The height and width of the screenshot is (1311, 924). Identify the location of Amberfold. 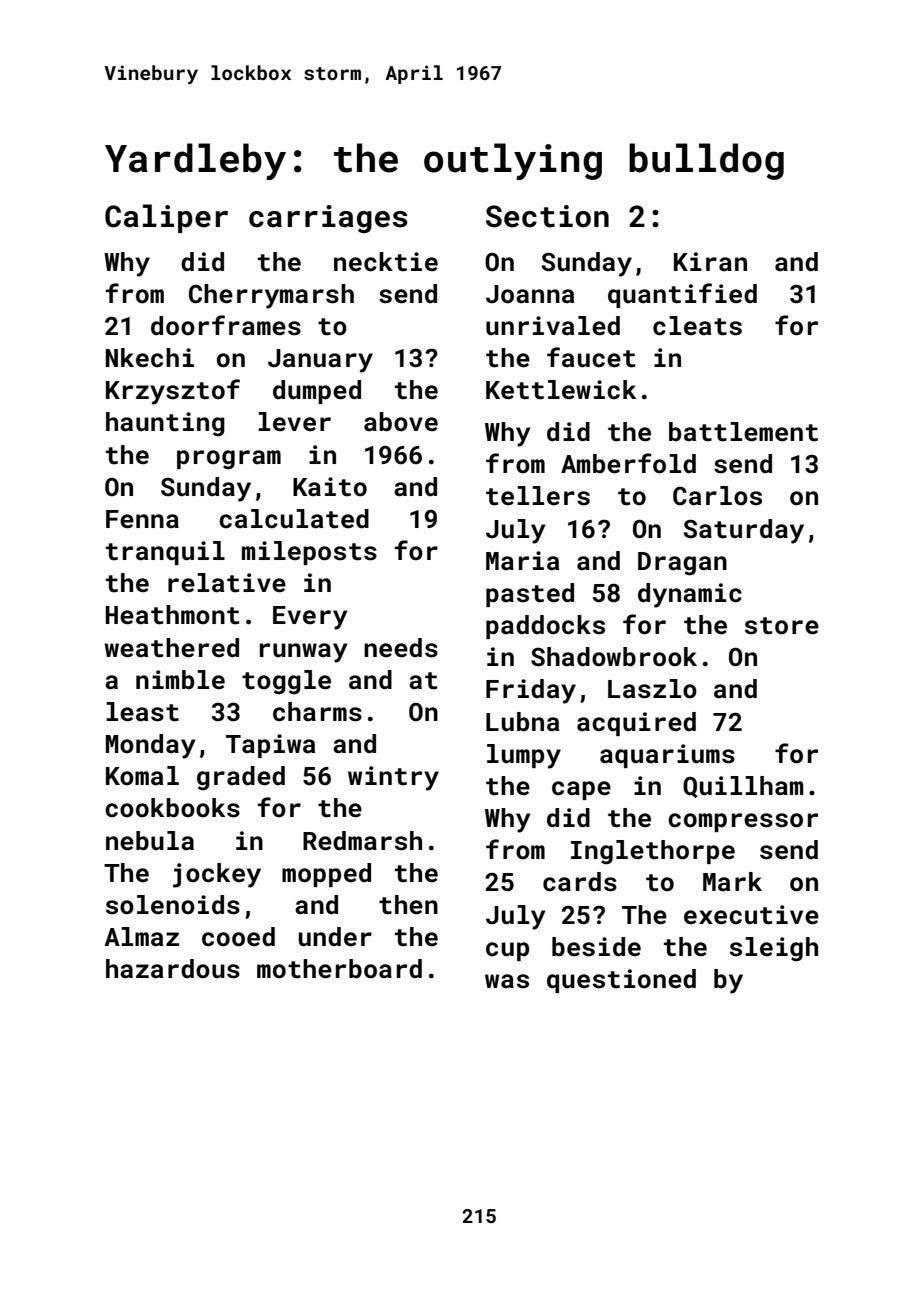
(628, 463).
